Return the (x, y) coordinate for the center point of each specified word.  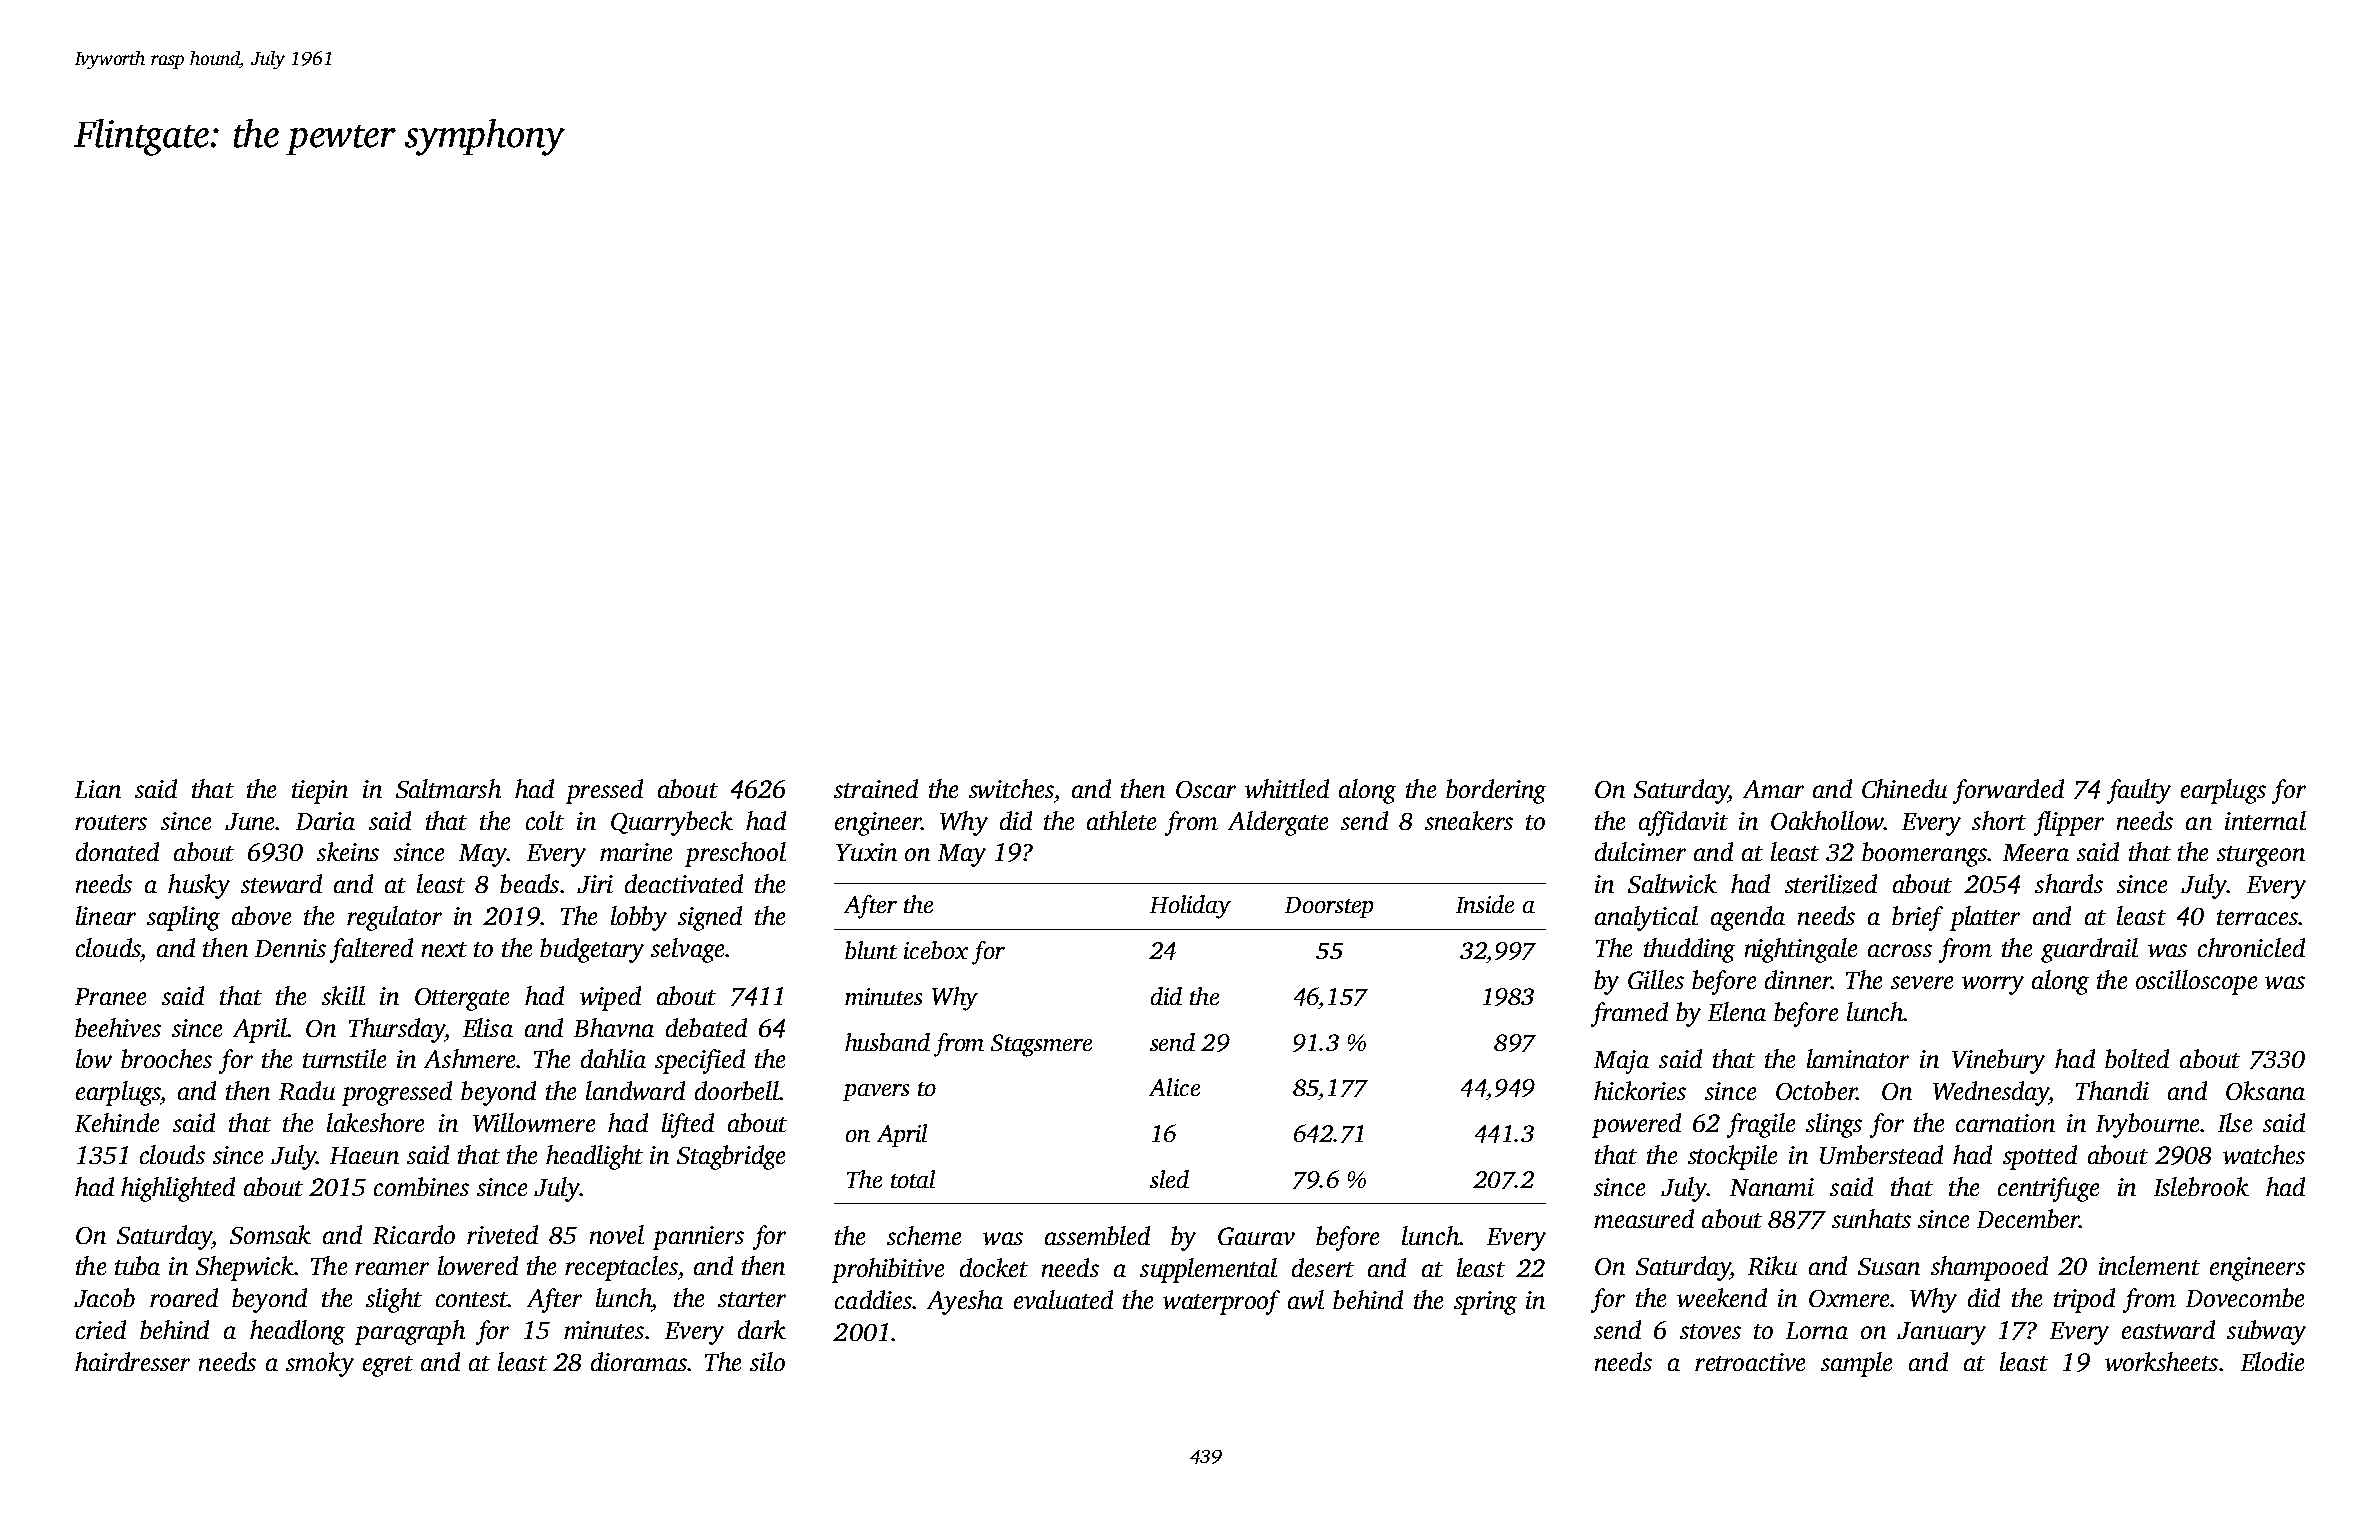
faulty (2139, 791)
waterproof (1221, 1302)
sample (1856, 1364)
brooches (166, 1058)
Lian (98, 789)
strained (876, 788)
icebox (936, 950)
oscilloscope (2196, 982)
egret (388, 1366)
